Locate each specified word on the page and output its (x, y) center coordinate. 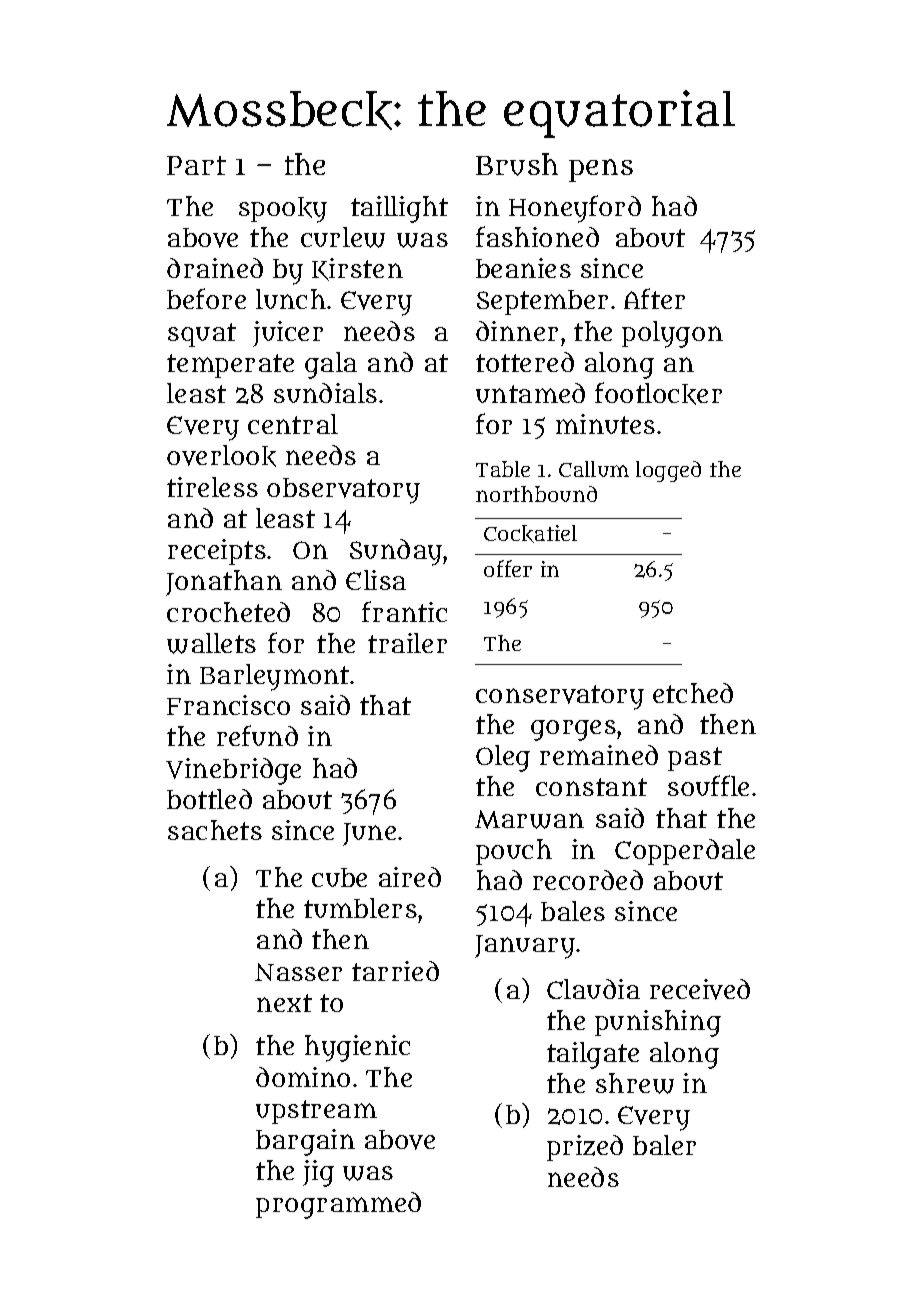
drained (215, 268)
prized (585, 1148)
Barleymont (274, 677)
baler (664, 1145)
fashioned (537, 236)
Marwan (529, 819)
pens (601, 170)
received (700, 989)
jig (318, 1173)
